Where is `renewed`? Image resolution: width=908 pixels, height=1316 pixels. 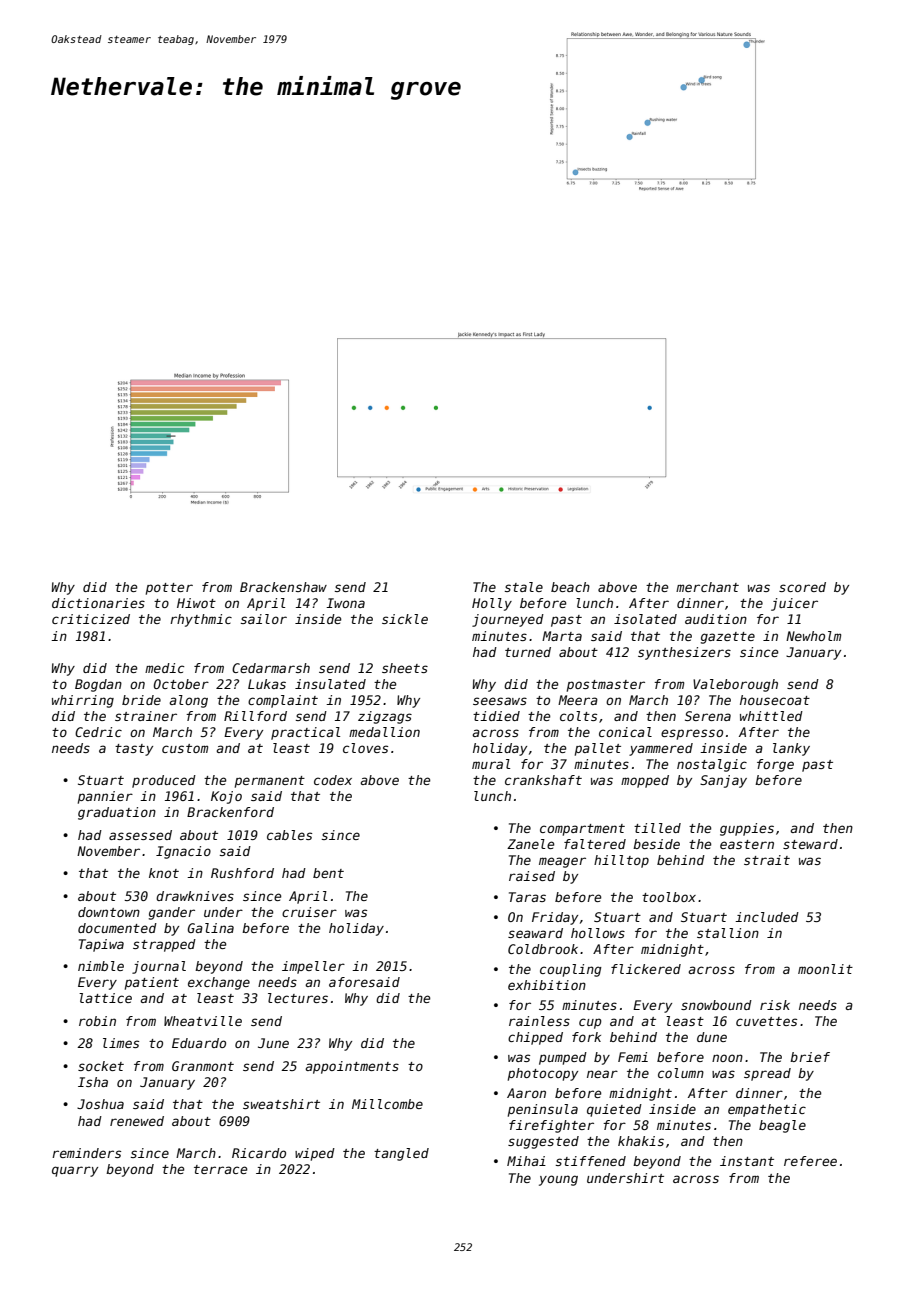 renewed is located at coordinates (137, 1121).
